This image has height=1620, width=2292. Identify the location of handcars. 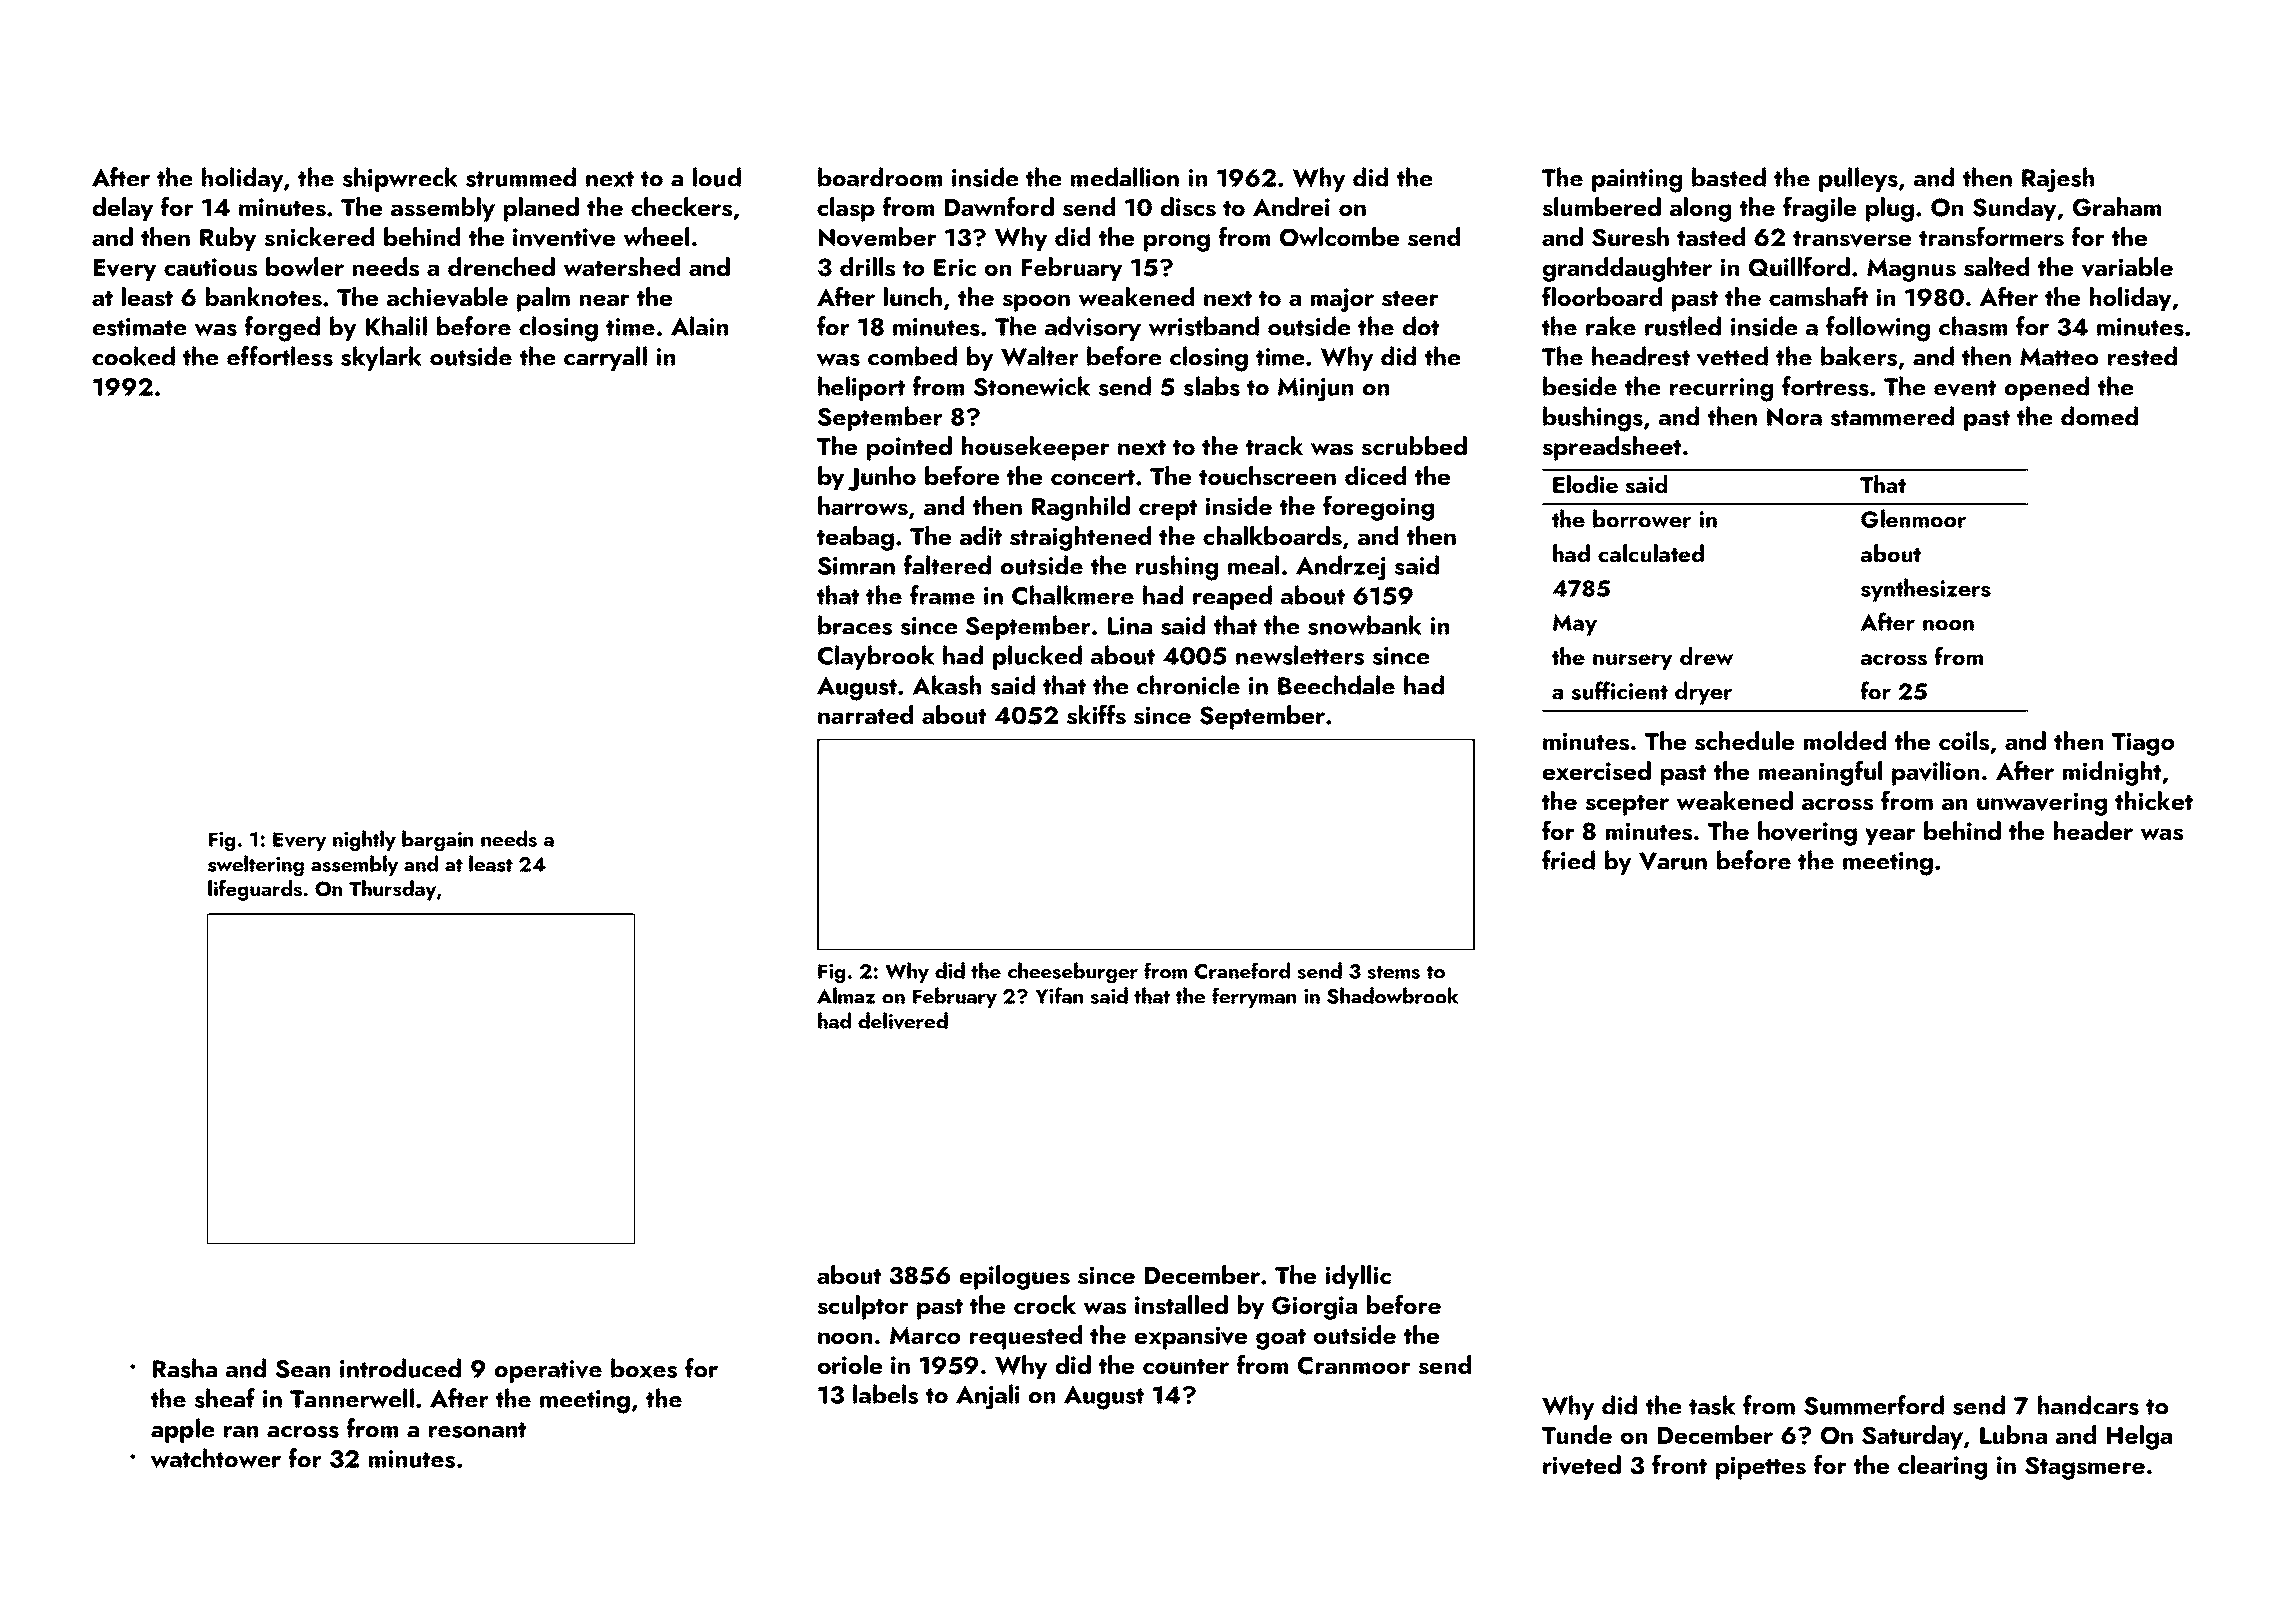
(2088, 1405).
